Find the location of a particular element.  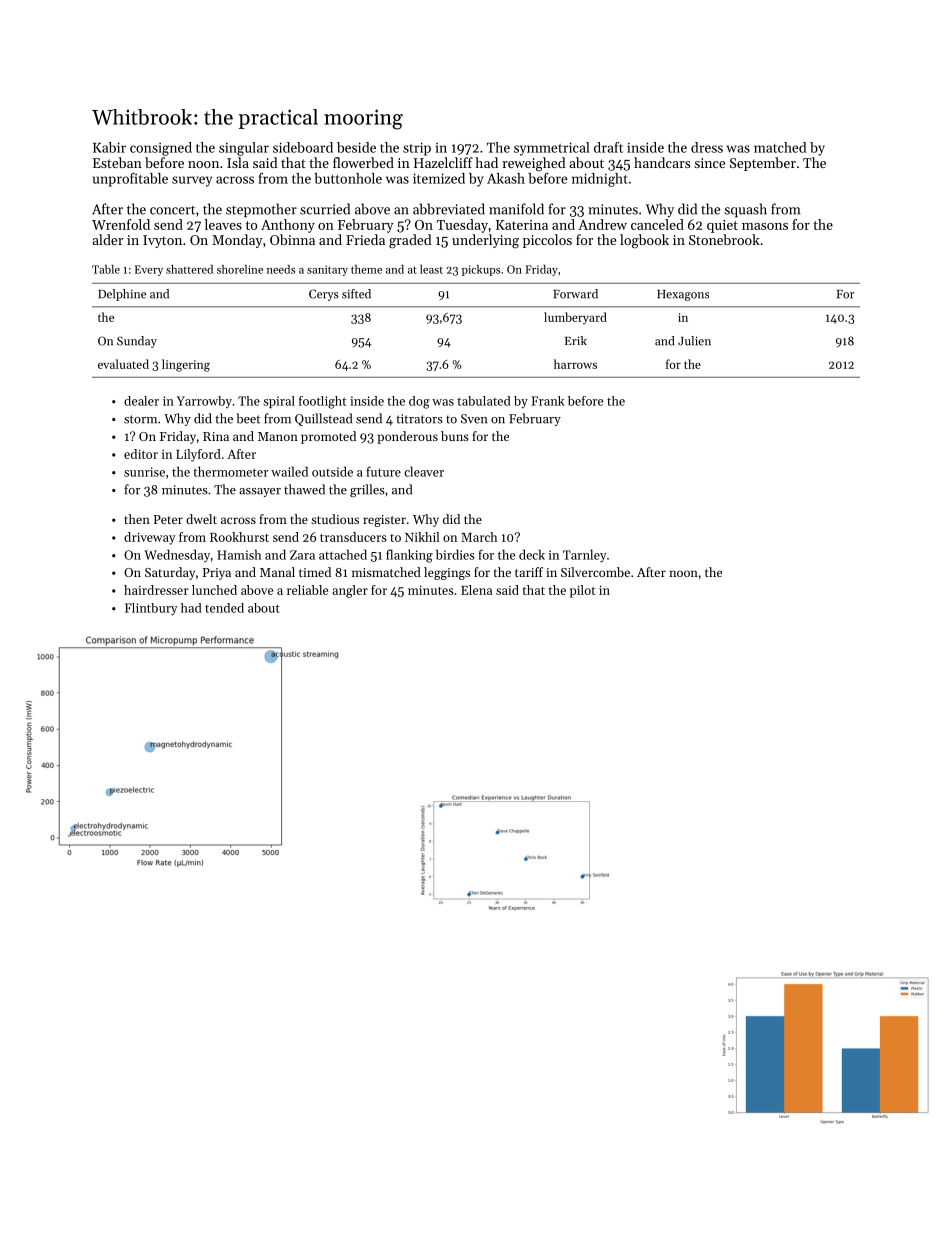

strip is located at coordinates (417, 149).
